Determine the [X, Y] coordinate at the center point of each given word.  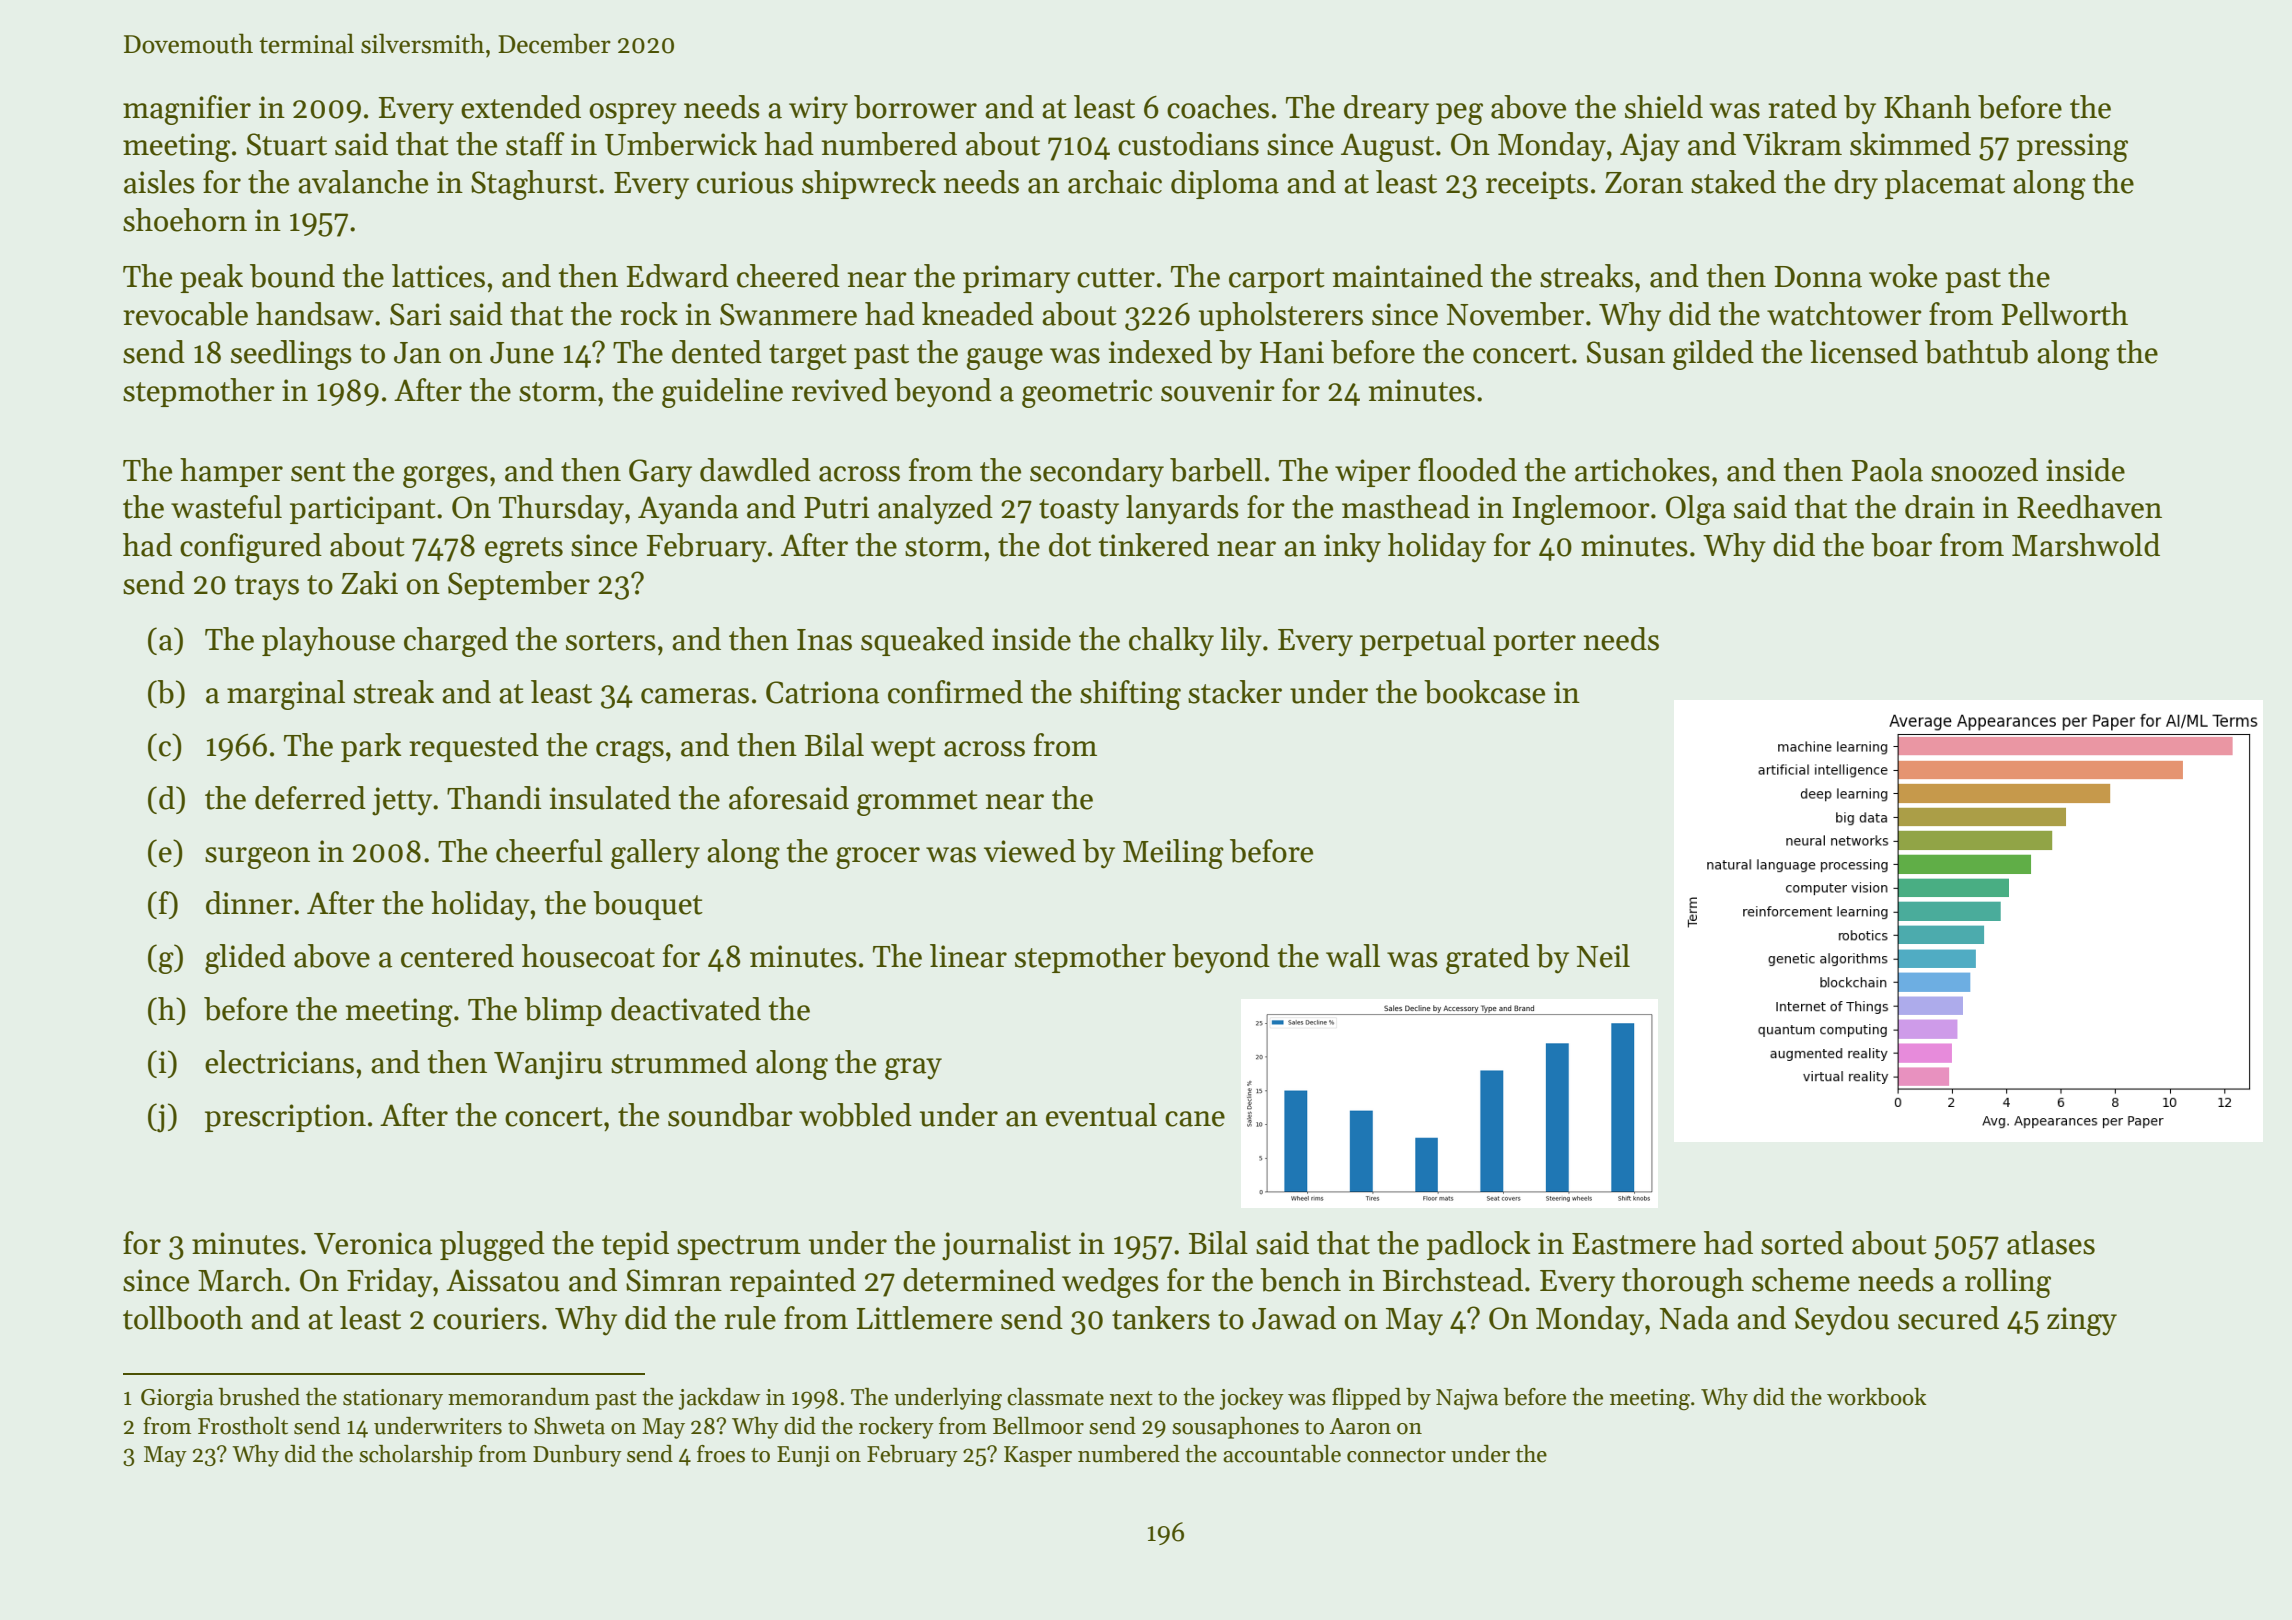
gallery [655, 854]
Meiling [1173, 854]
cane [1195, 1119]
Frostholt [243, 1426]
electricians [279, 1062]
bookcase [1484, 692]
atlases [2051, 1243]
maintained [1408, 276]
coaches [1218, 107]
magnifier [187, 110]
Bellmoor [1038, 1426]
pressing [2072, 147]
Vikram [1792, 144]
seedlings [291, 355]
